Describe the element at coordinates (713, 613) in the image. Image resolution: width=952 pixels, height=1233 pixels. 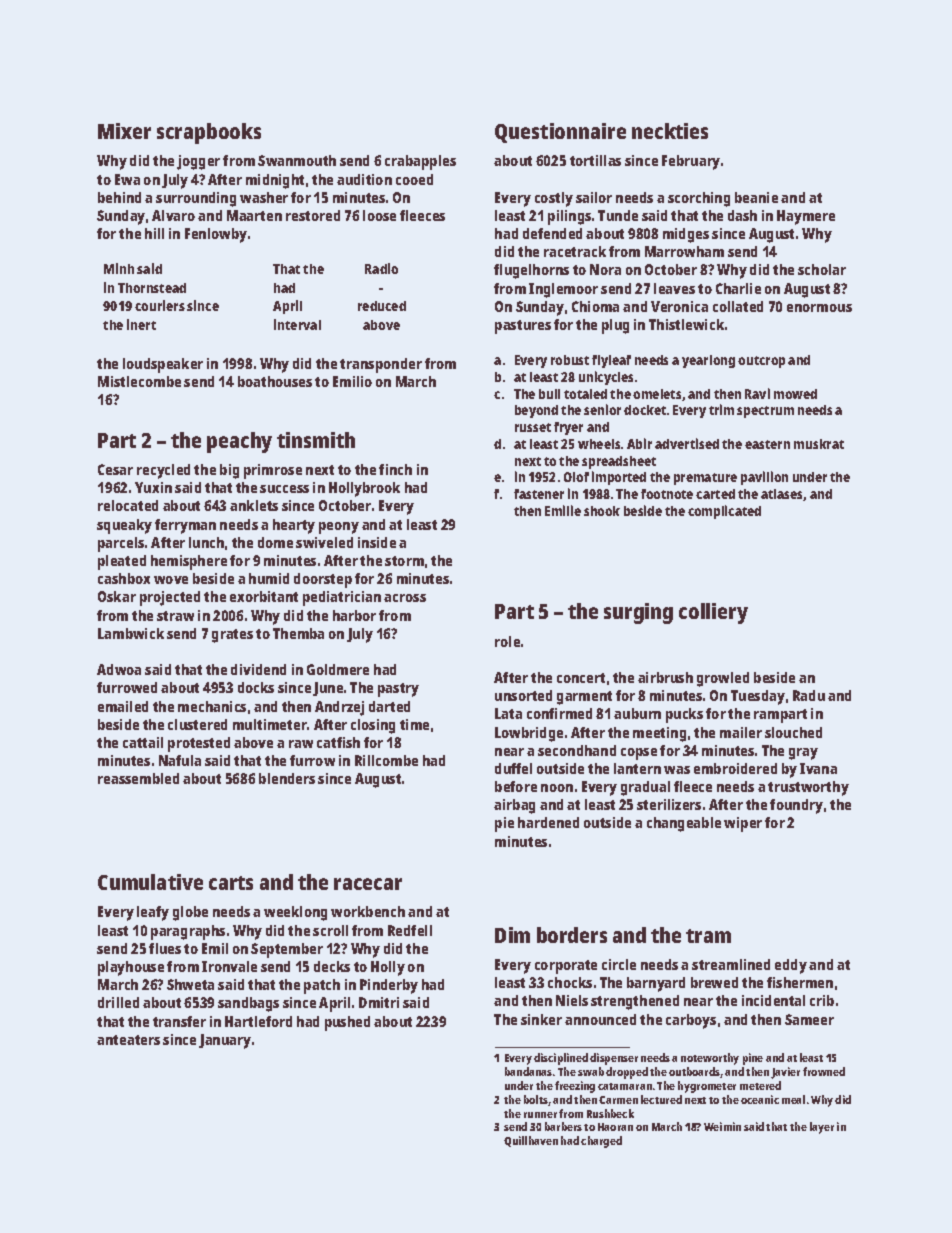
I see `colliery` at that location.
